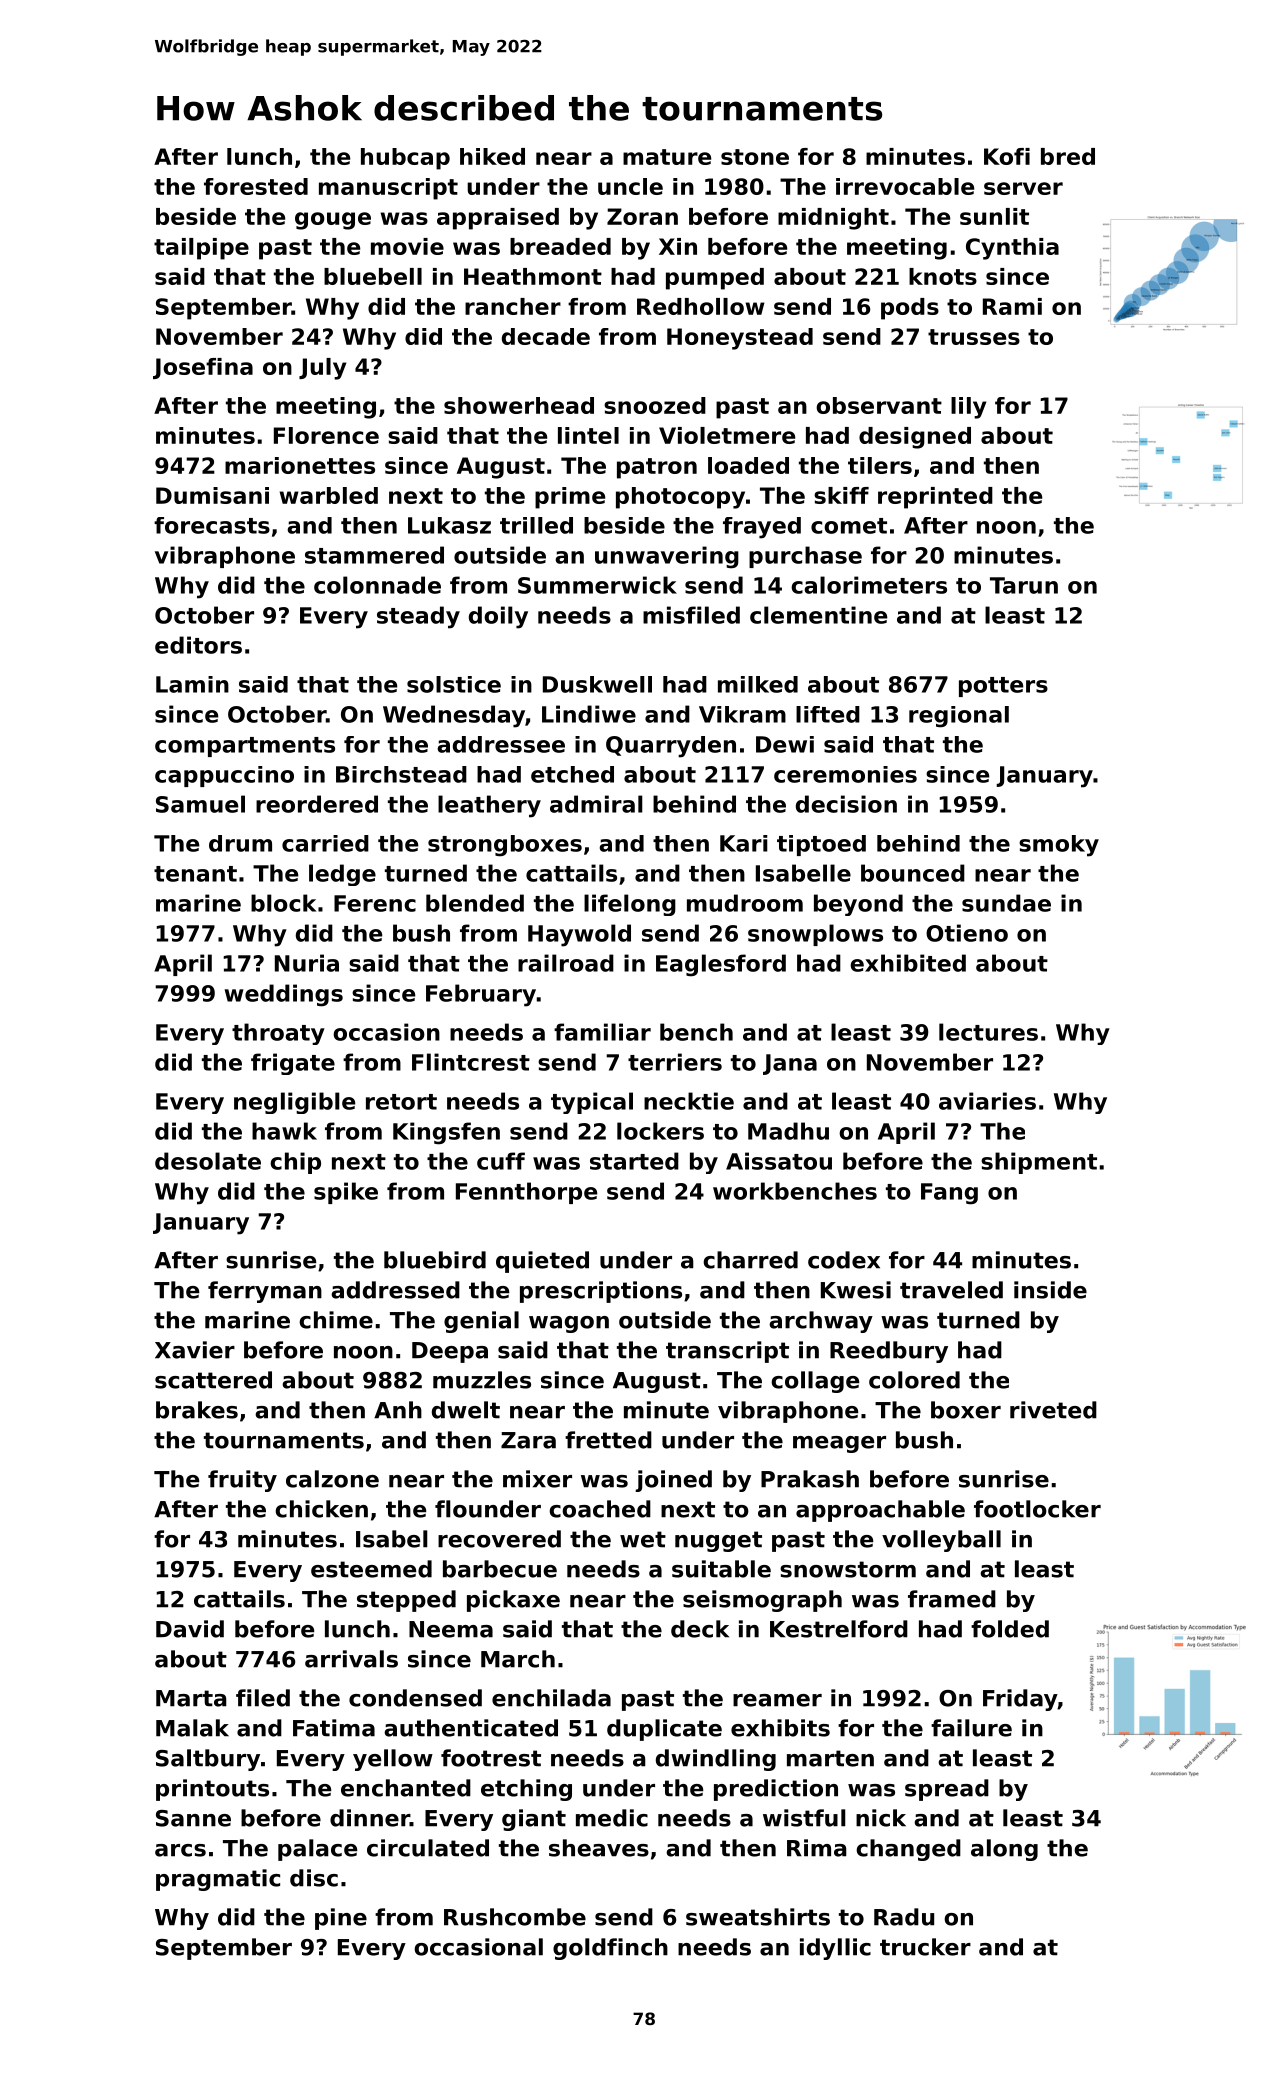 The height and width of the document is (2083, 1265). I want to click on printouts, so click(212, 1790).
